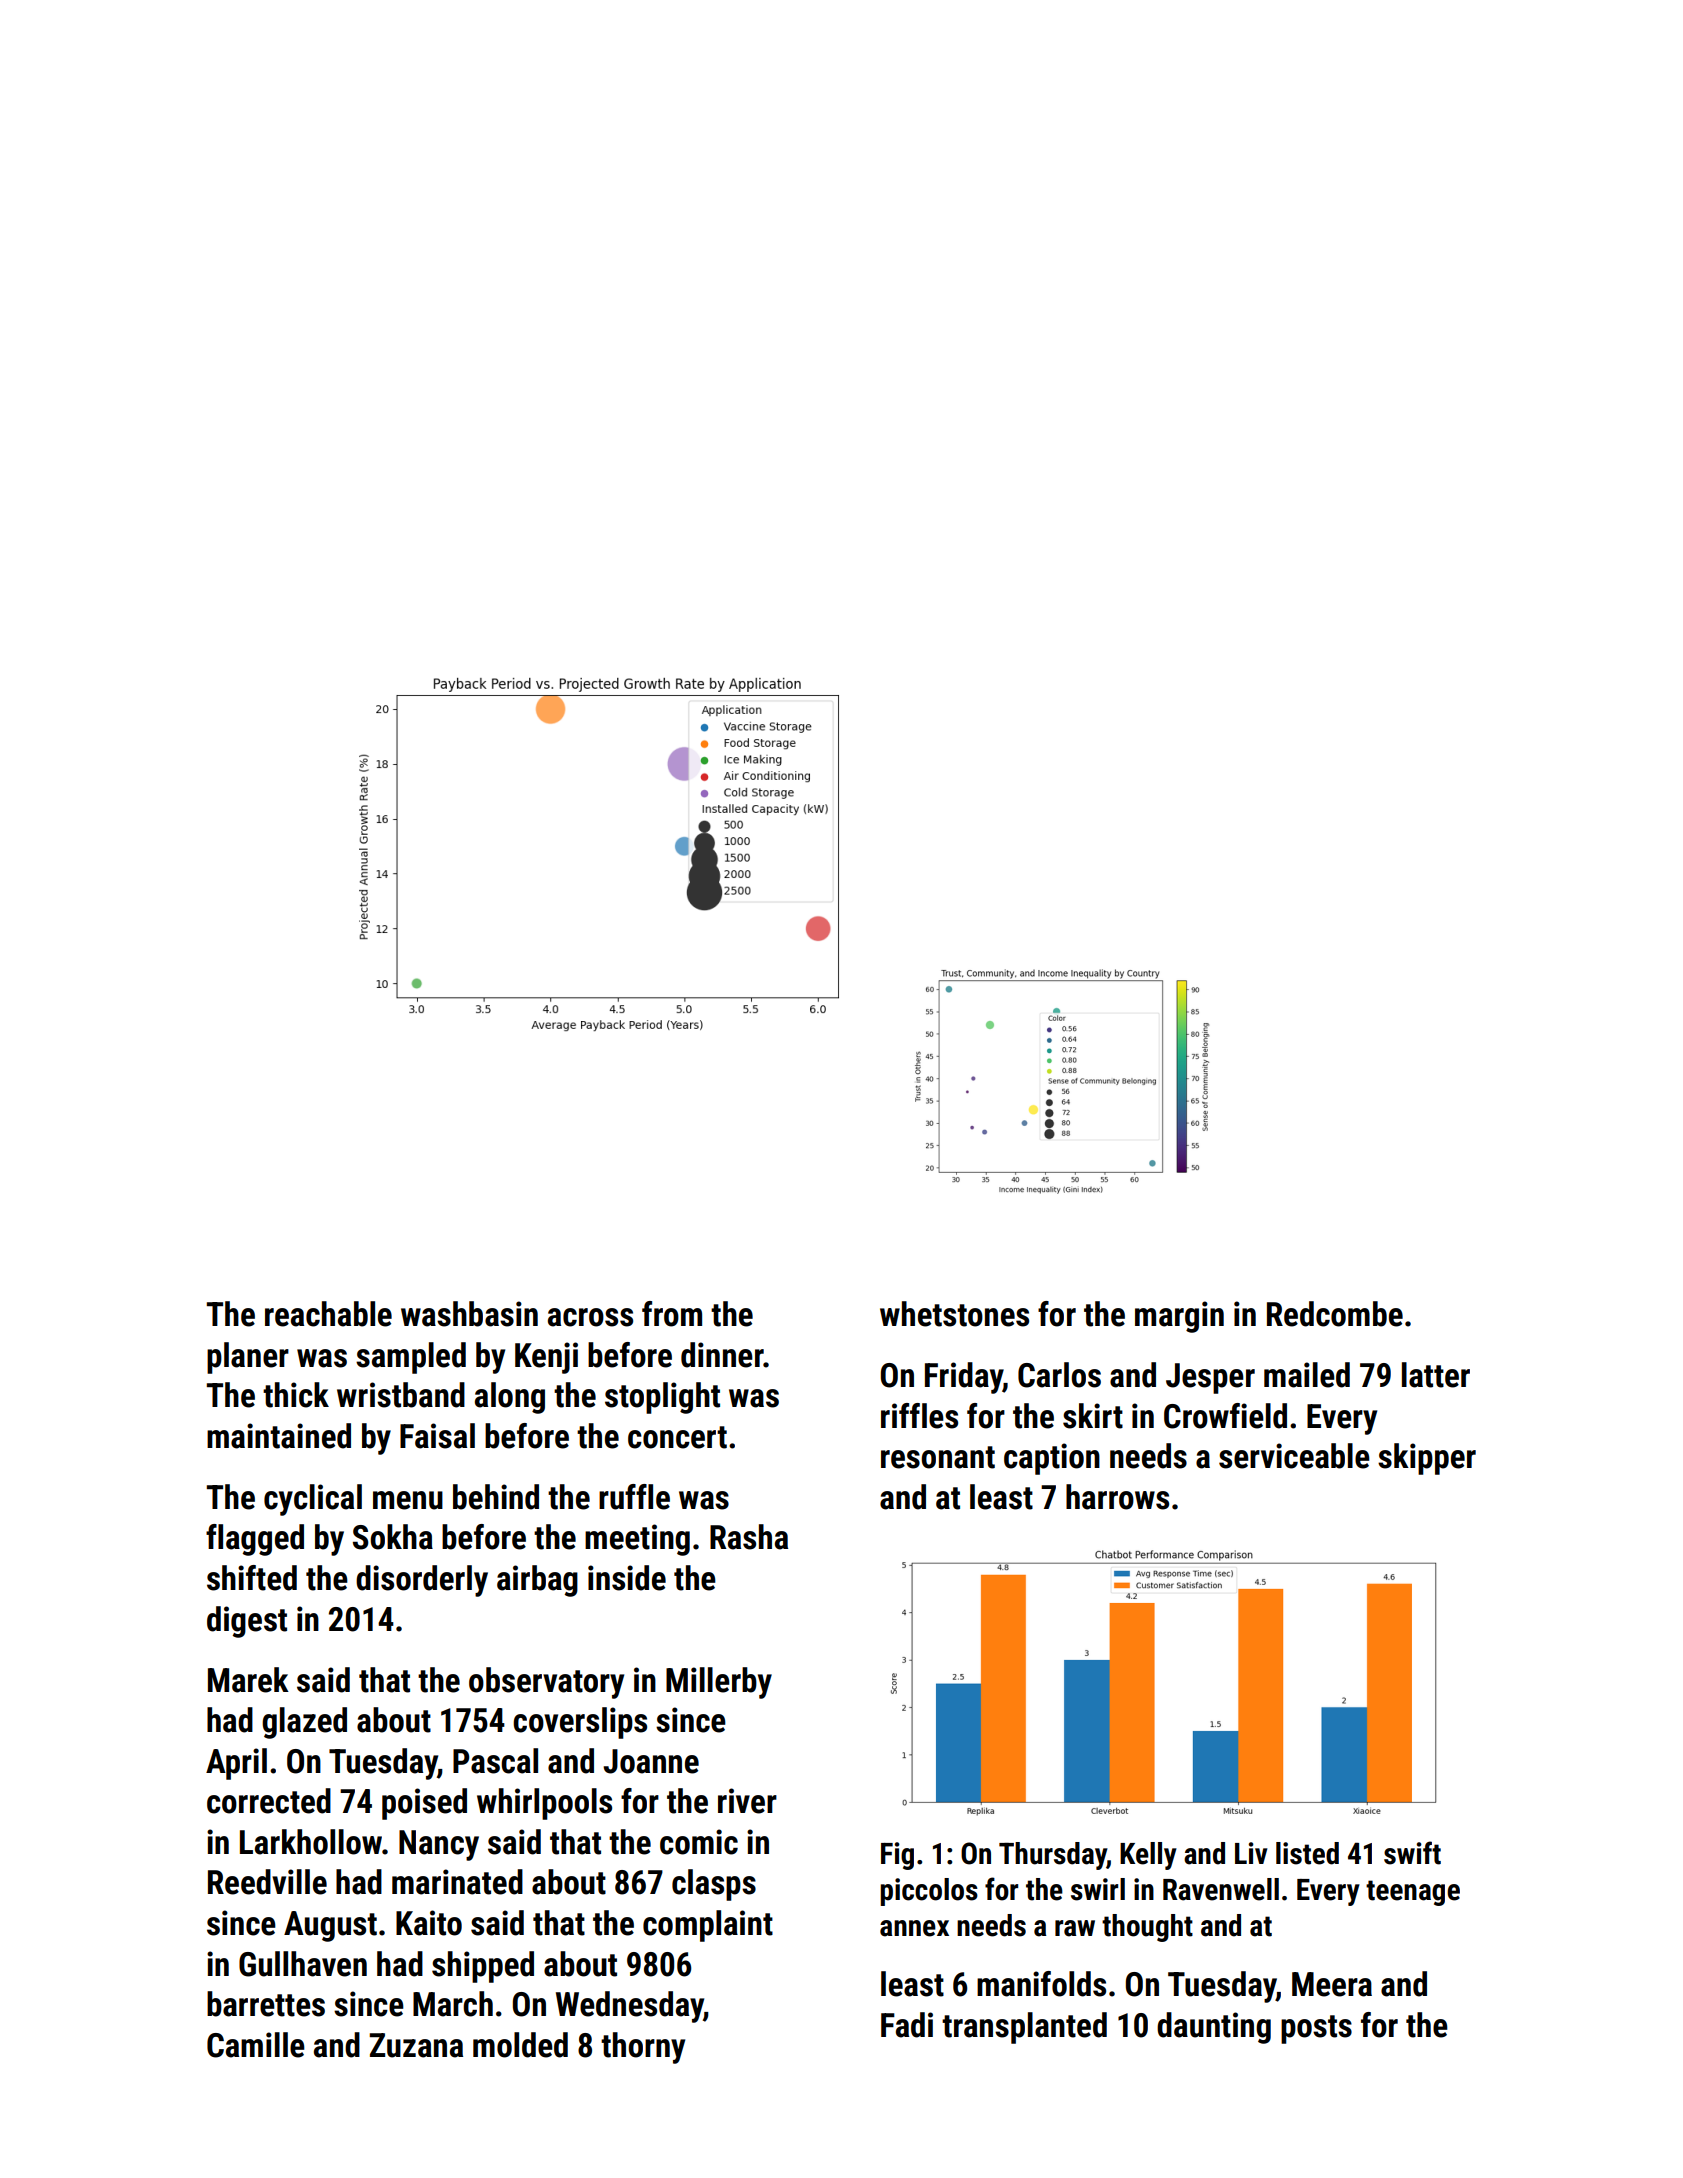 This page has height=2178, width=1683. What do you see at coordinates (1052, 1459) in the page?
I see `caption` at bounding box center [1052, 1459].
